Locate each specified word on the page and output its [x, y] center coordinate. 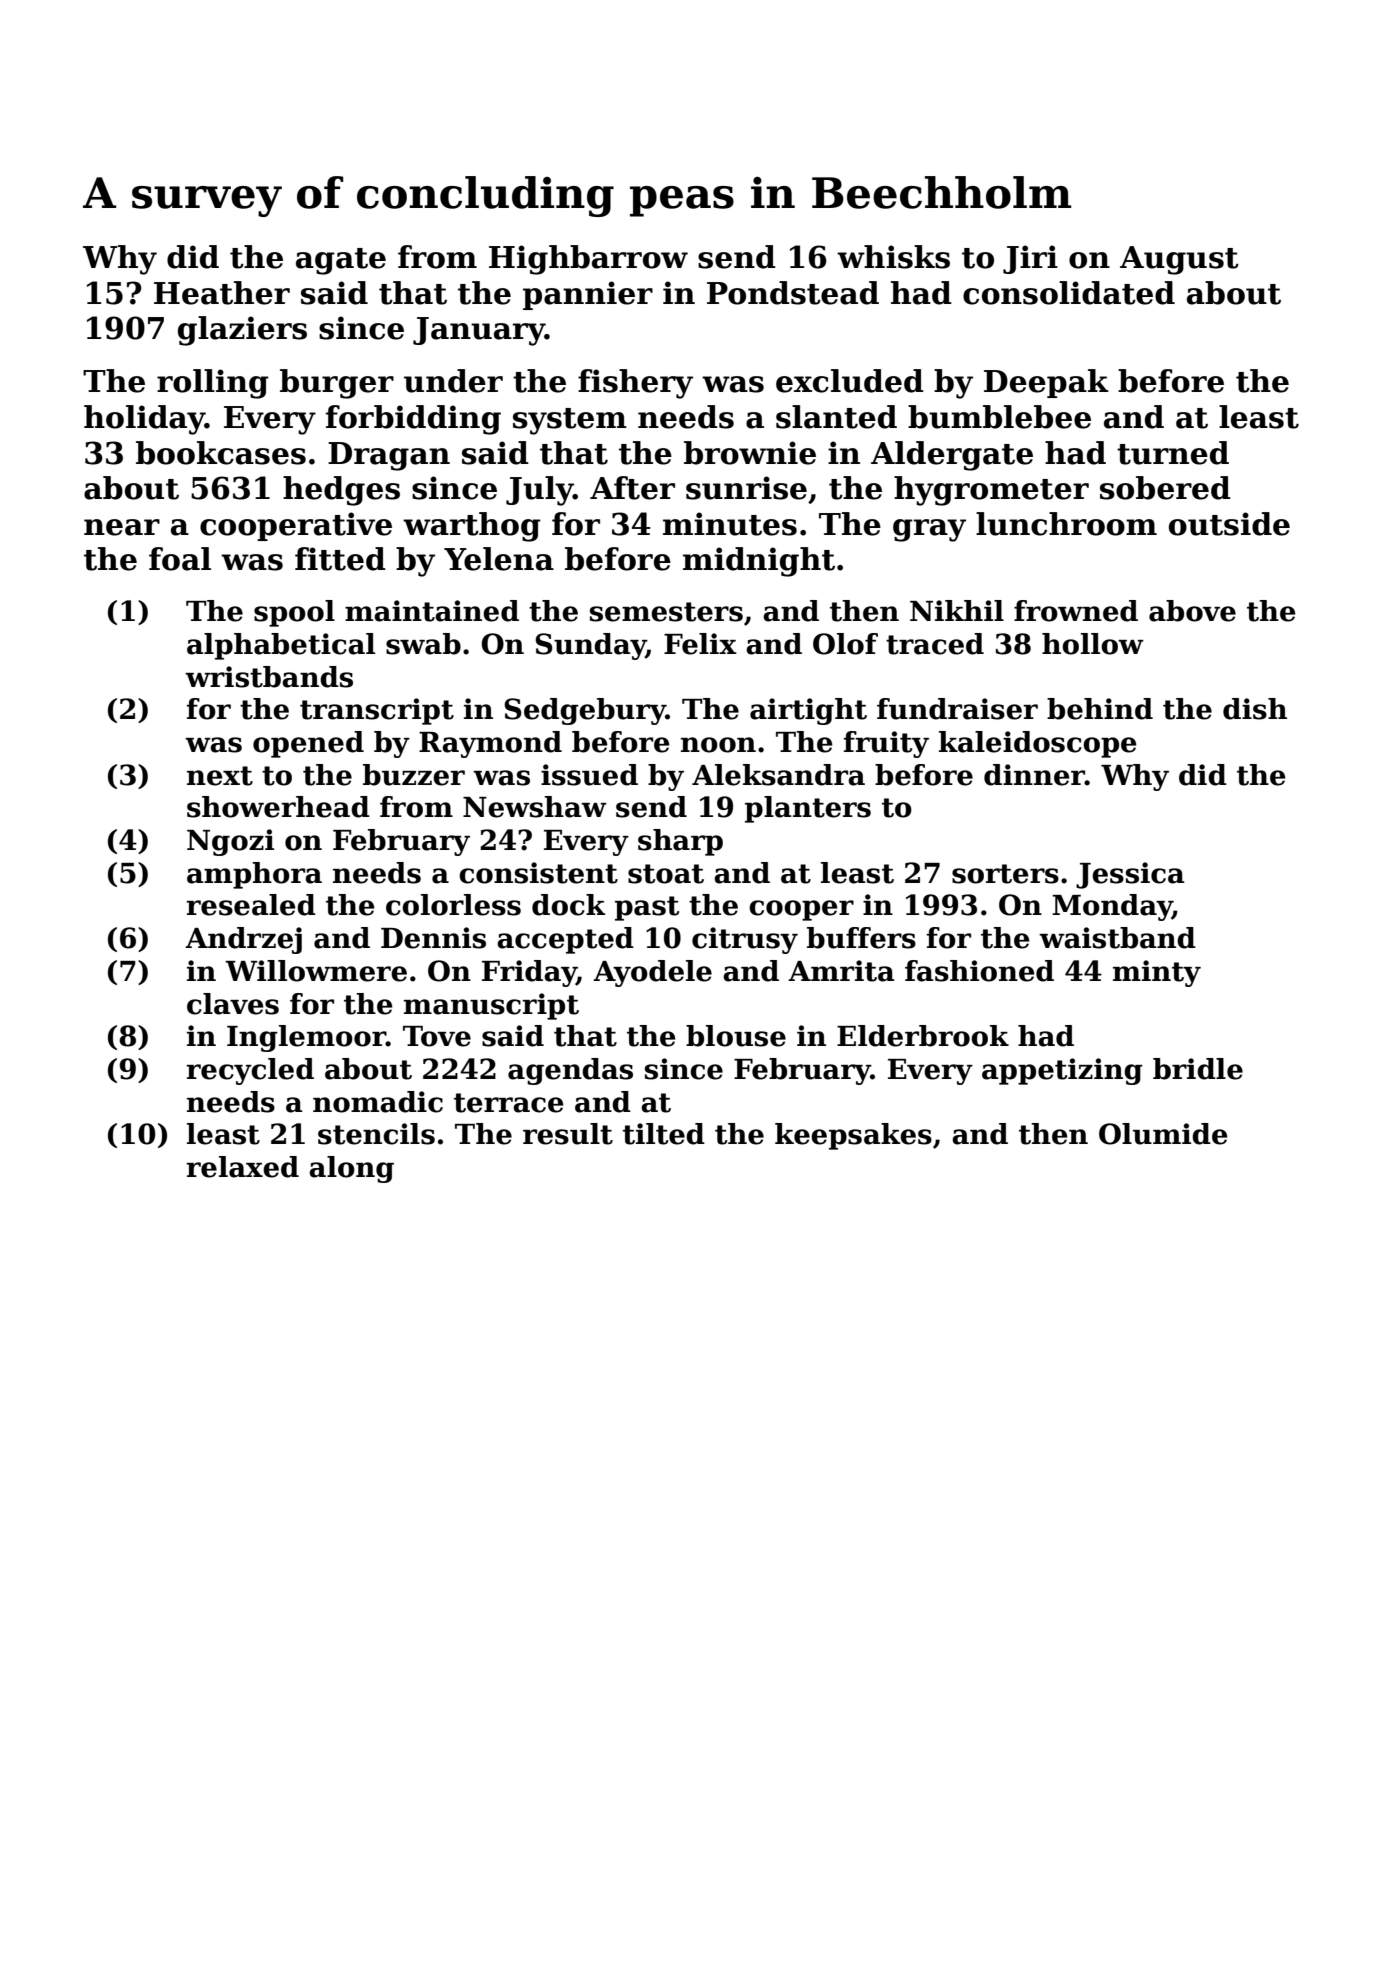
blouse [736, 1036]
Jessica [1130, 875]
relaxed [242, 1167]
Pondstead [793, 293]
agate [341, 261]
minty [1157, 973]
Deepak [1046, 383]
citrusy [745, 940]
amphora [254, 875]
